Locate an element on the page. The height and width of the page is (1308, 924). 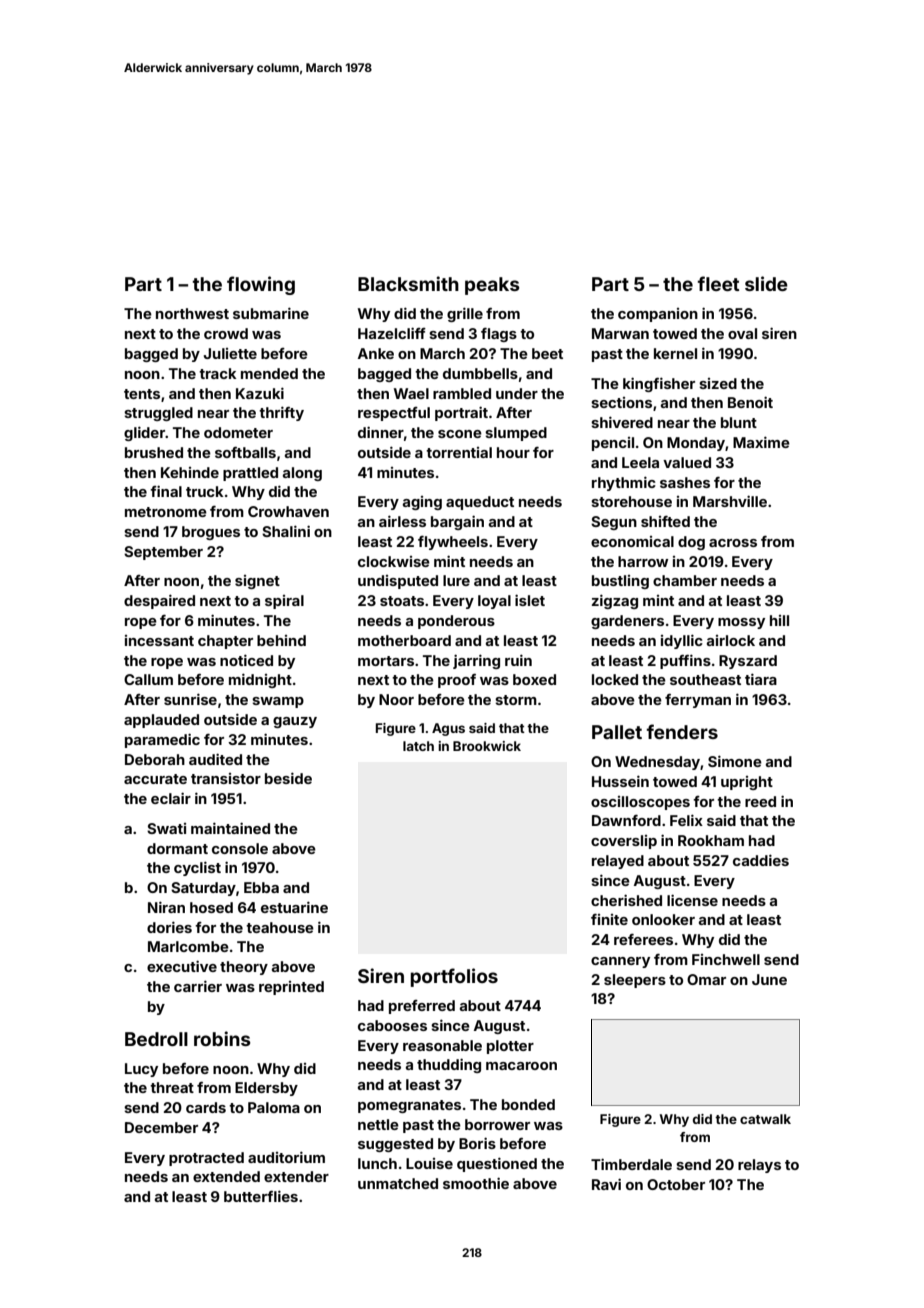
tiara is located at coordinates (761, 679).
